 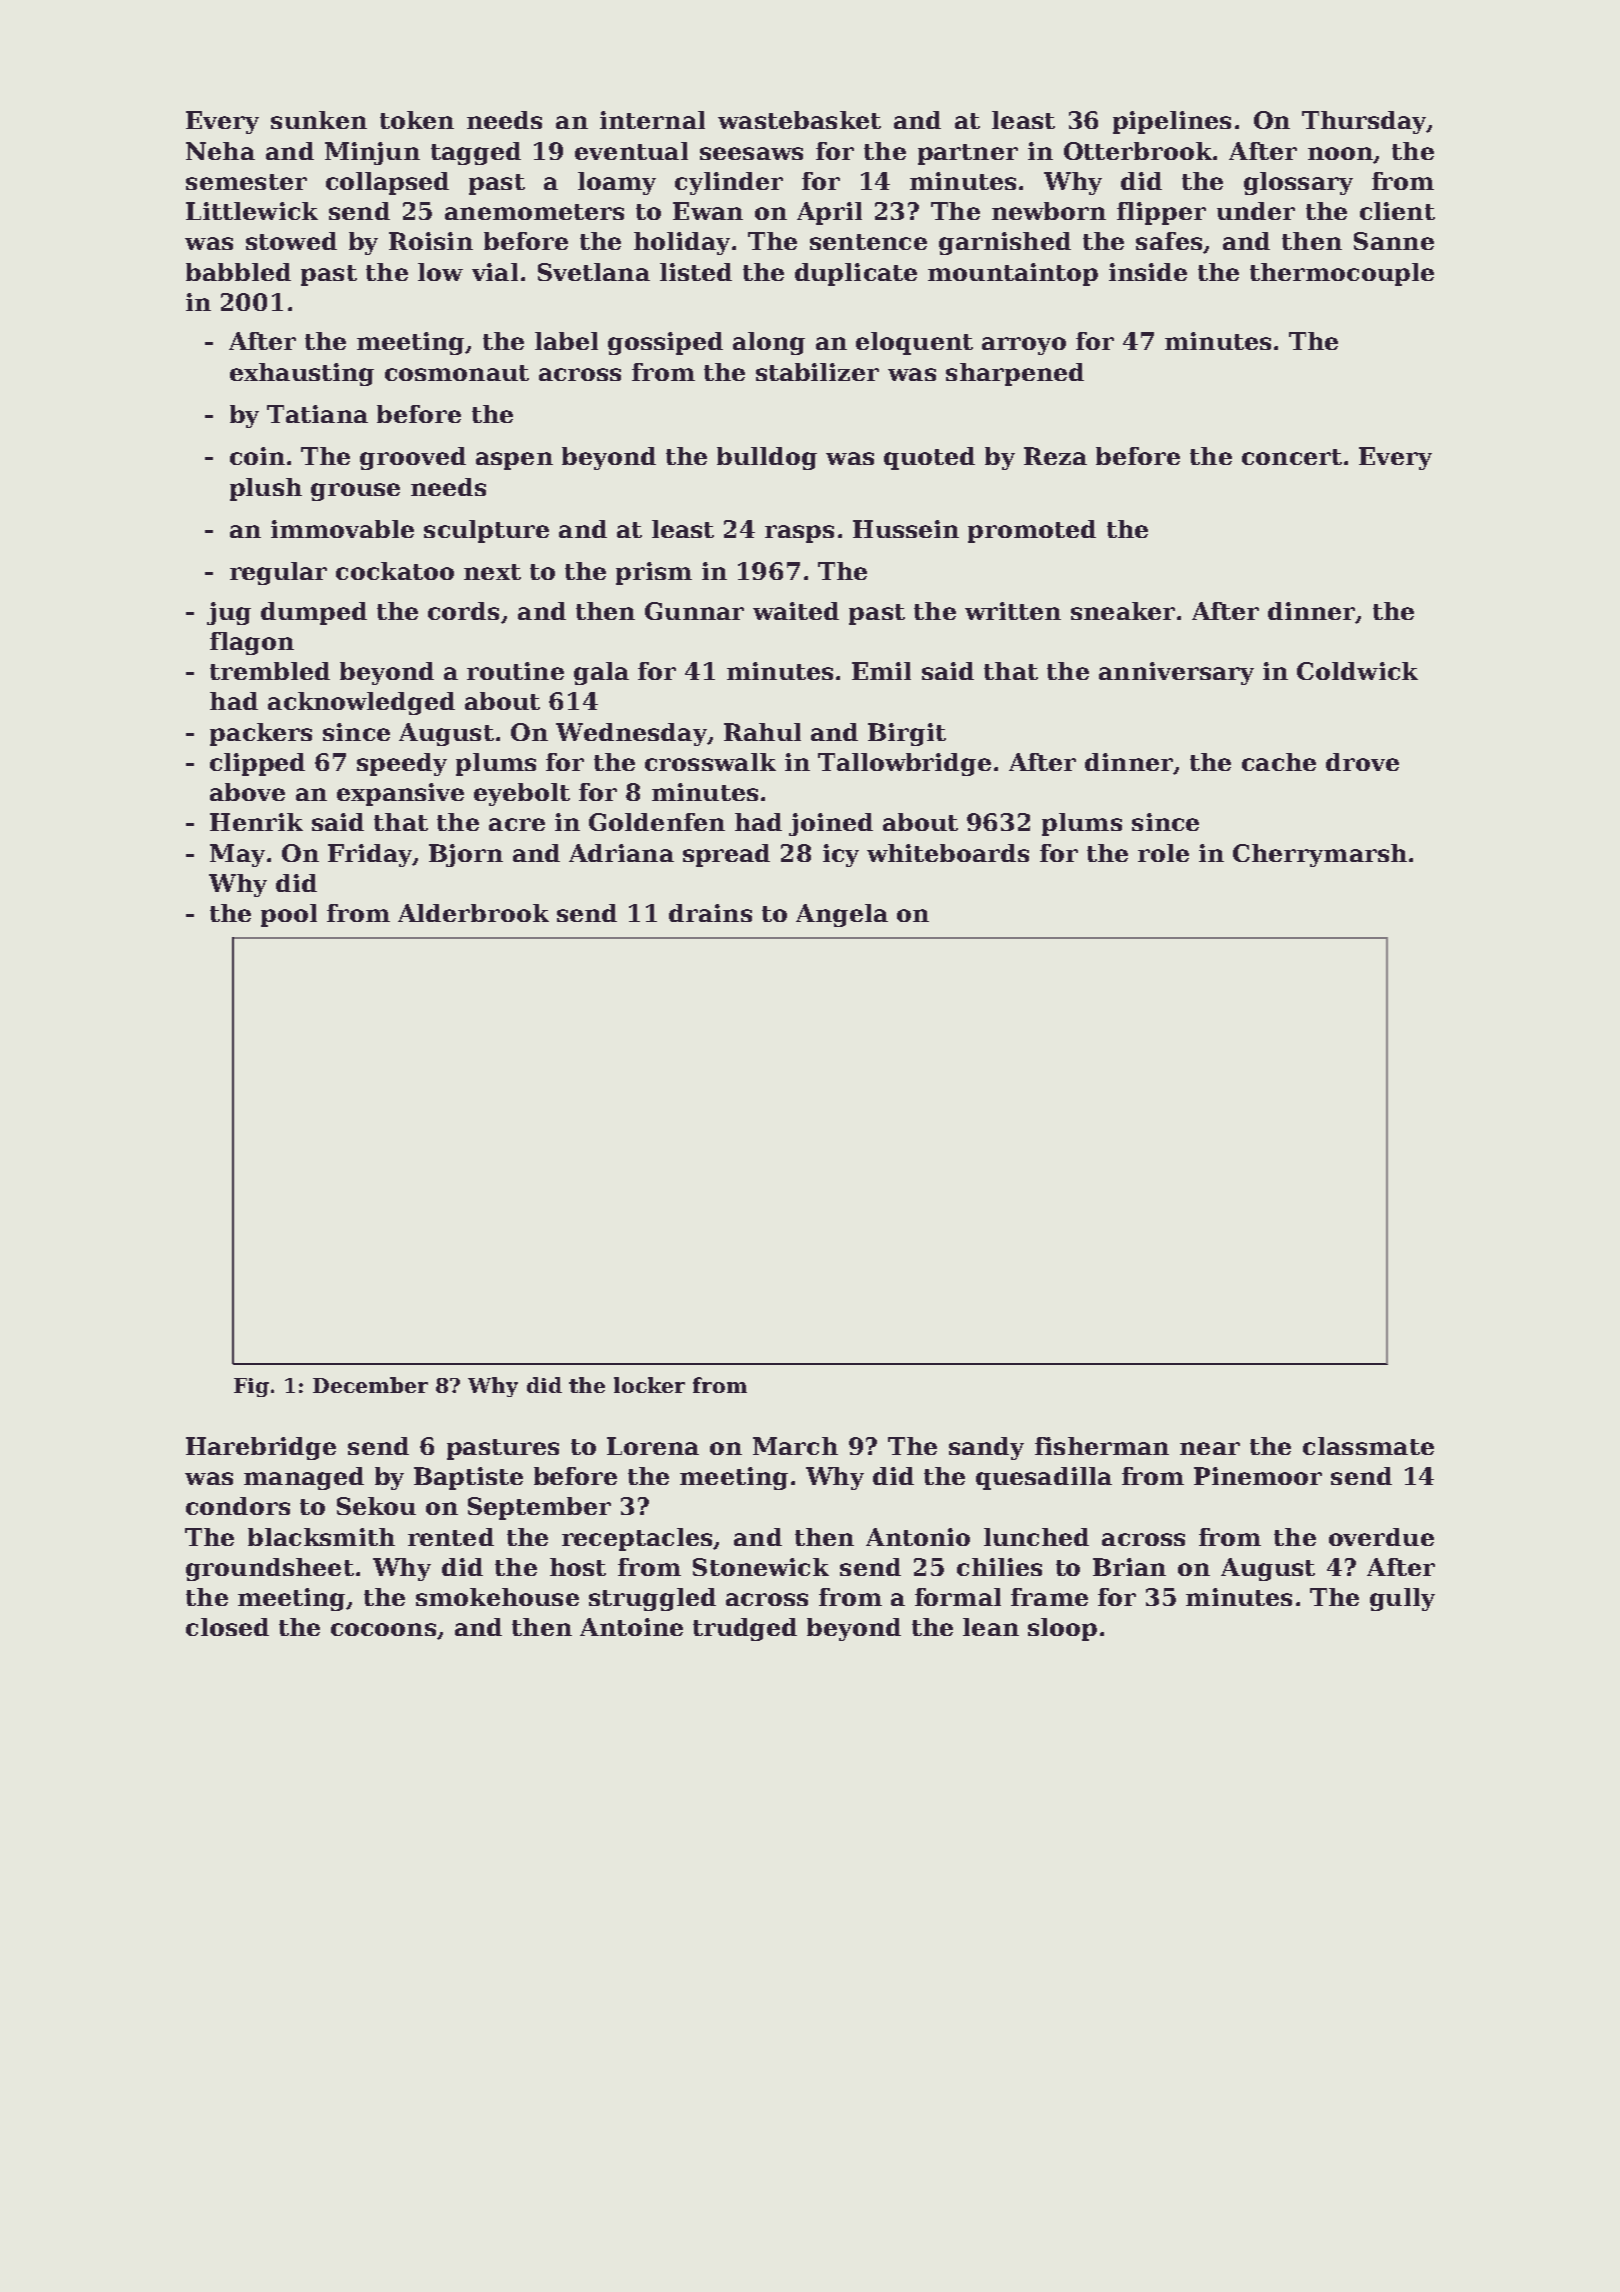 What do you see at coordinates (968, 154) in the image?
I see `partner` at bounding box center [968, 154].
